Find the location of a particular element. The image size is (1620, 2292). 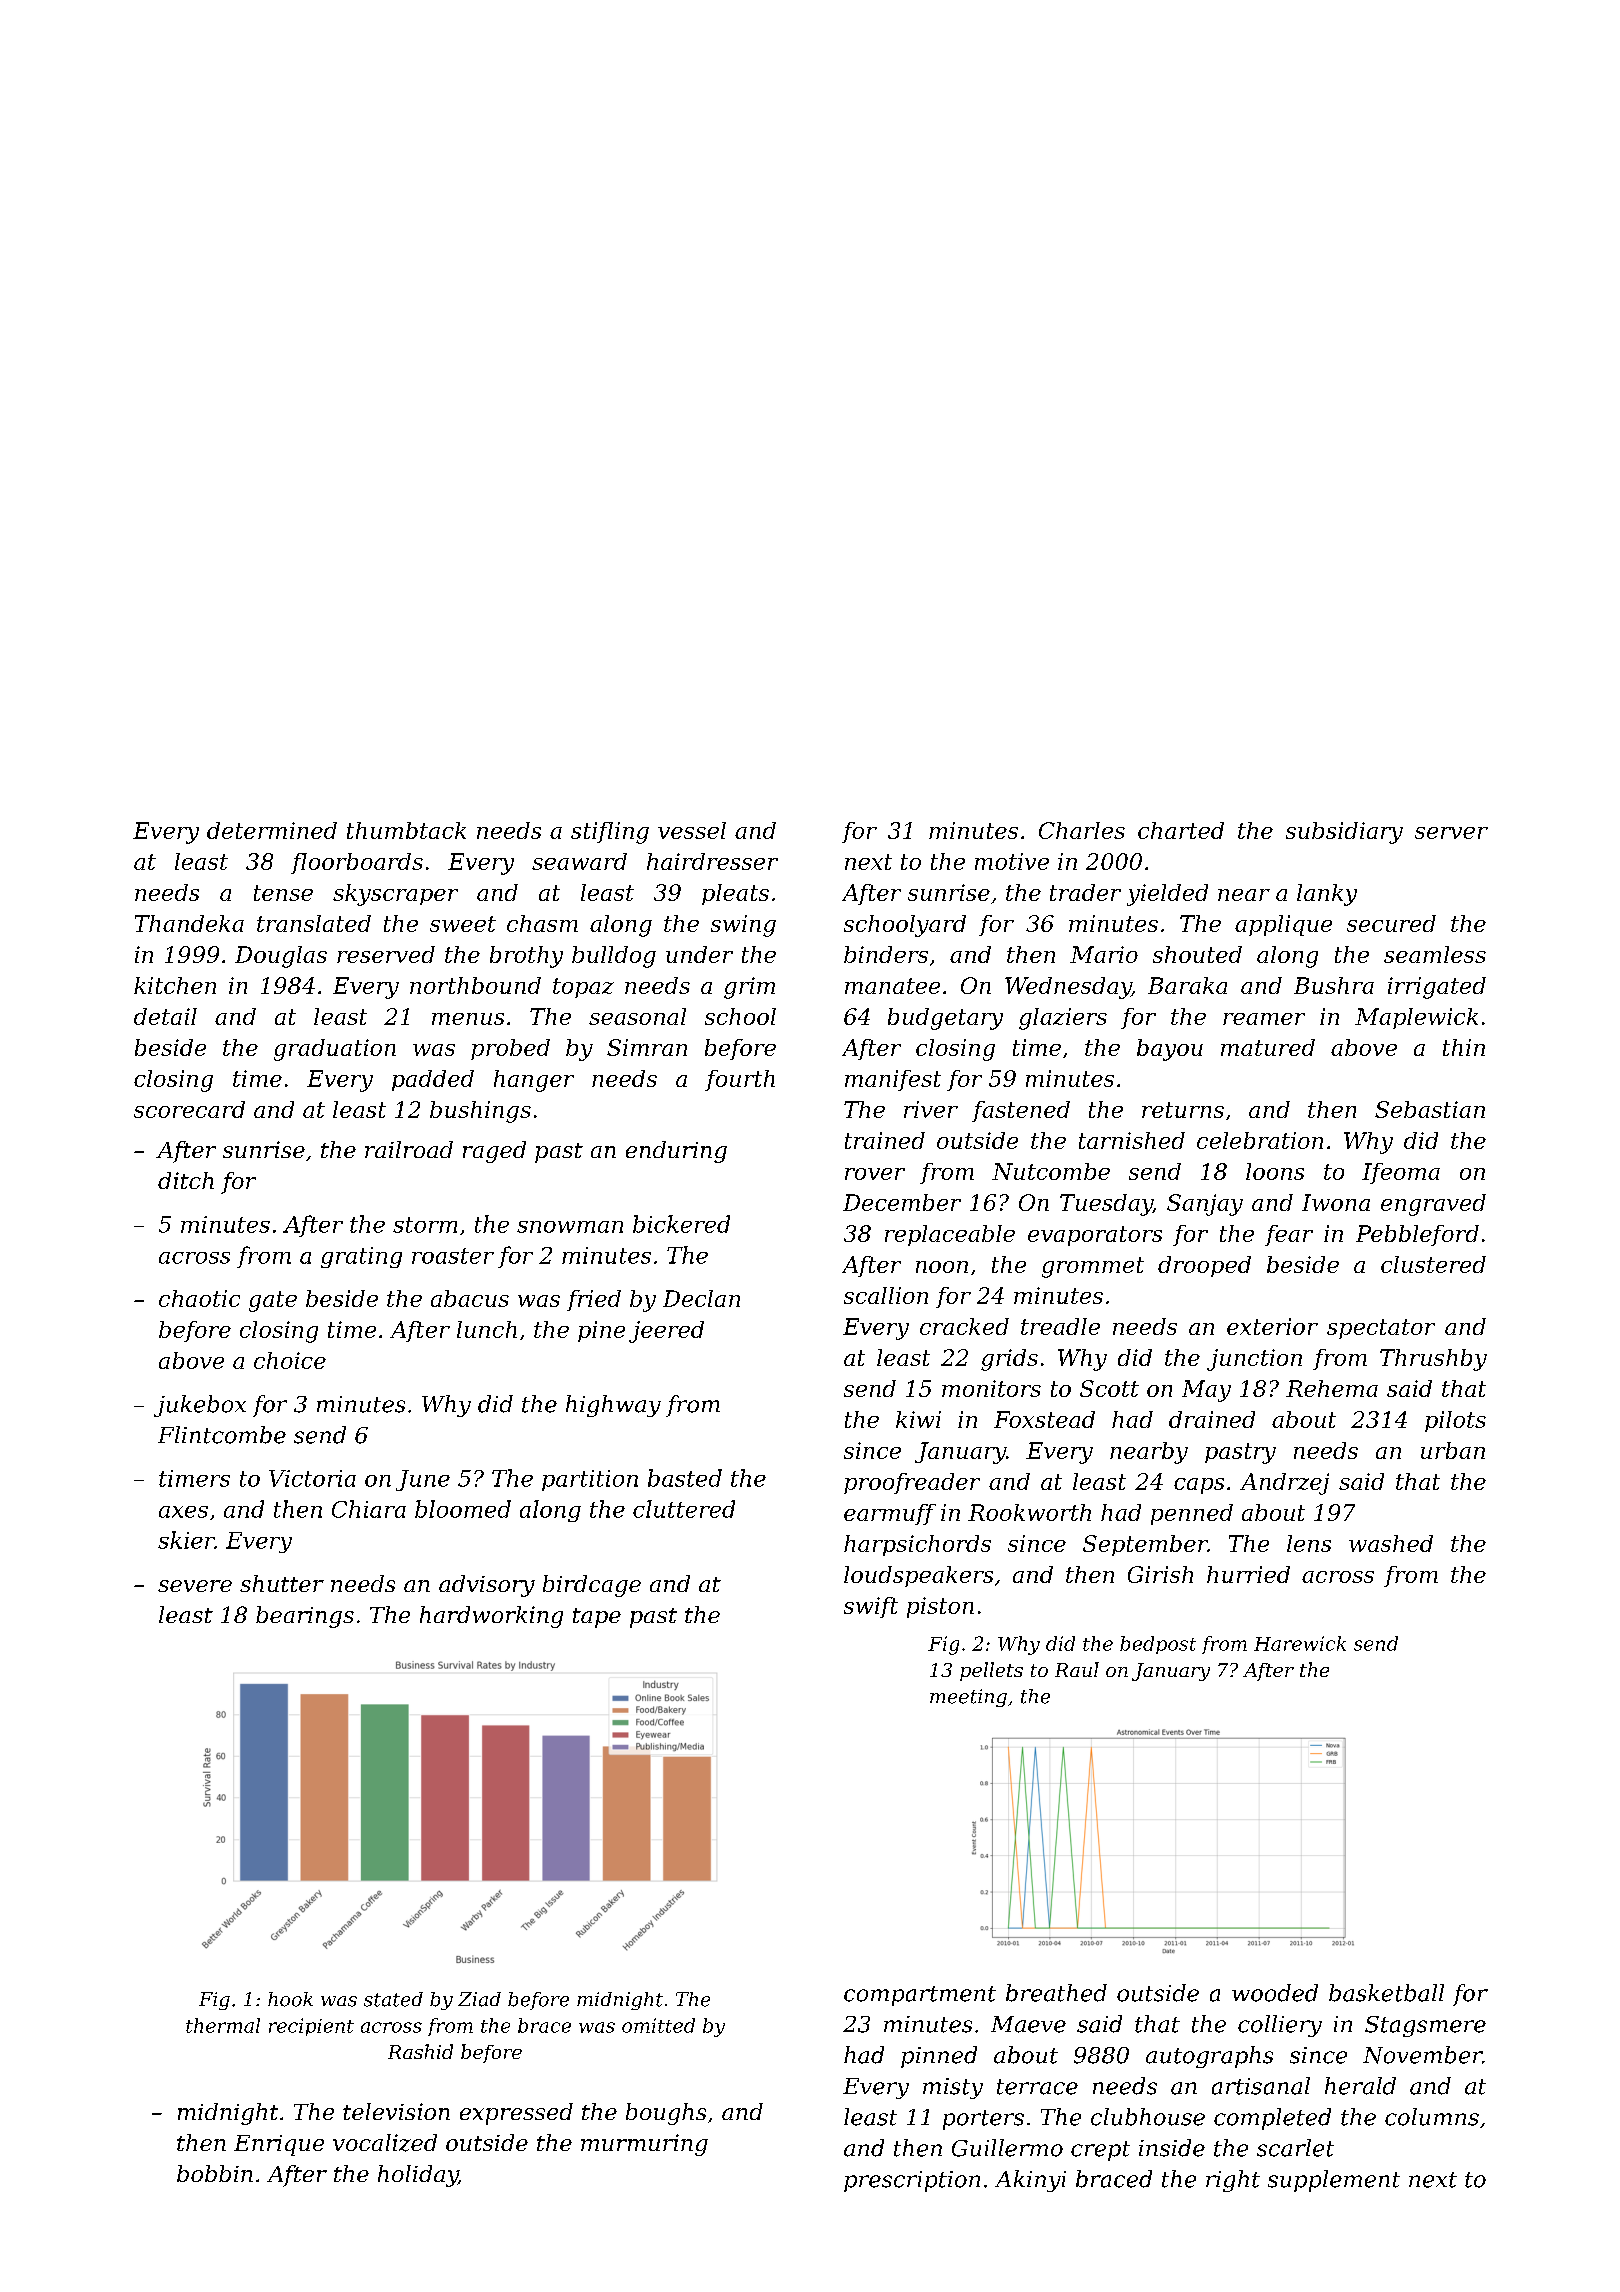

binders is located at coordinates (886, 954).
